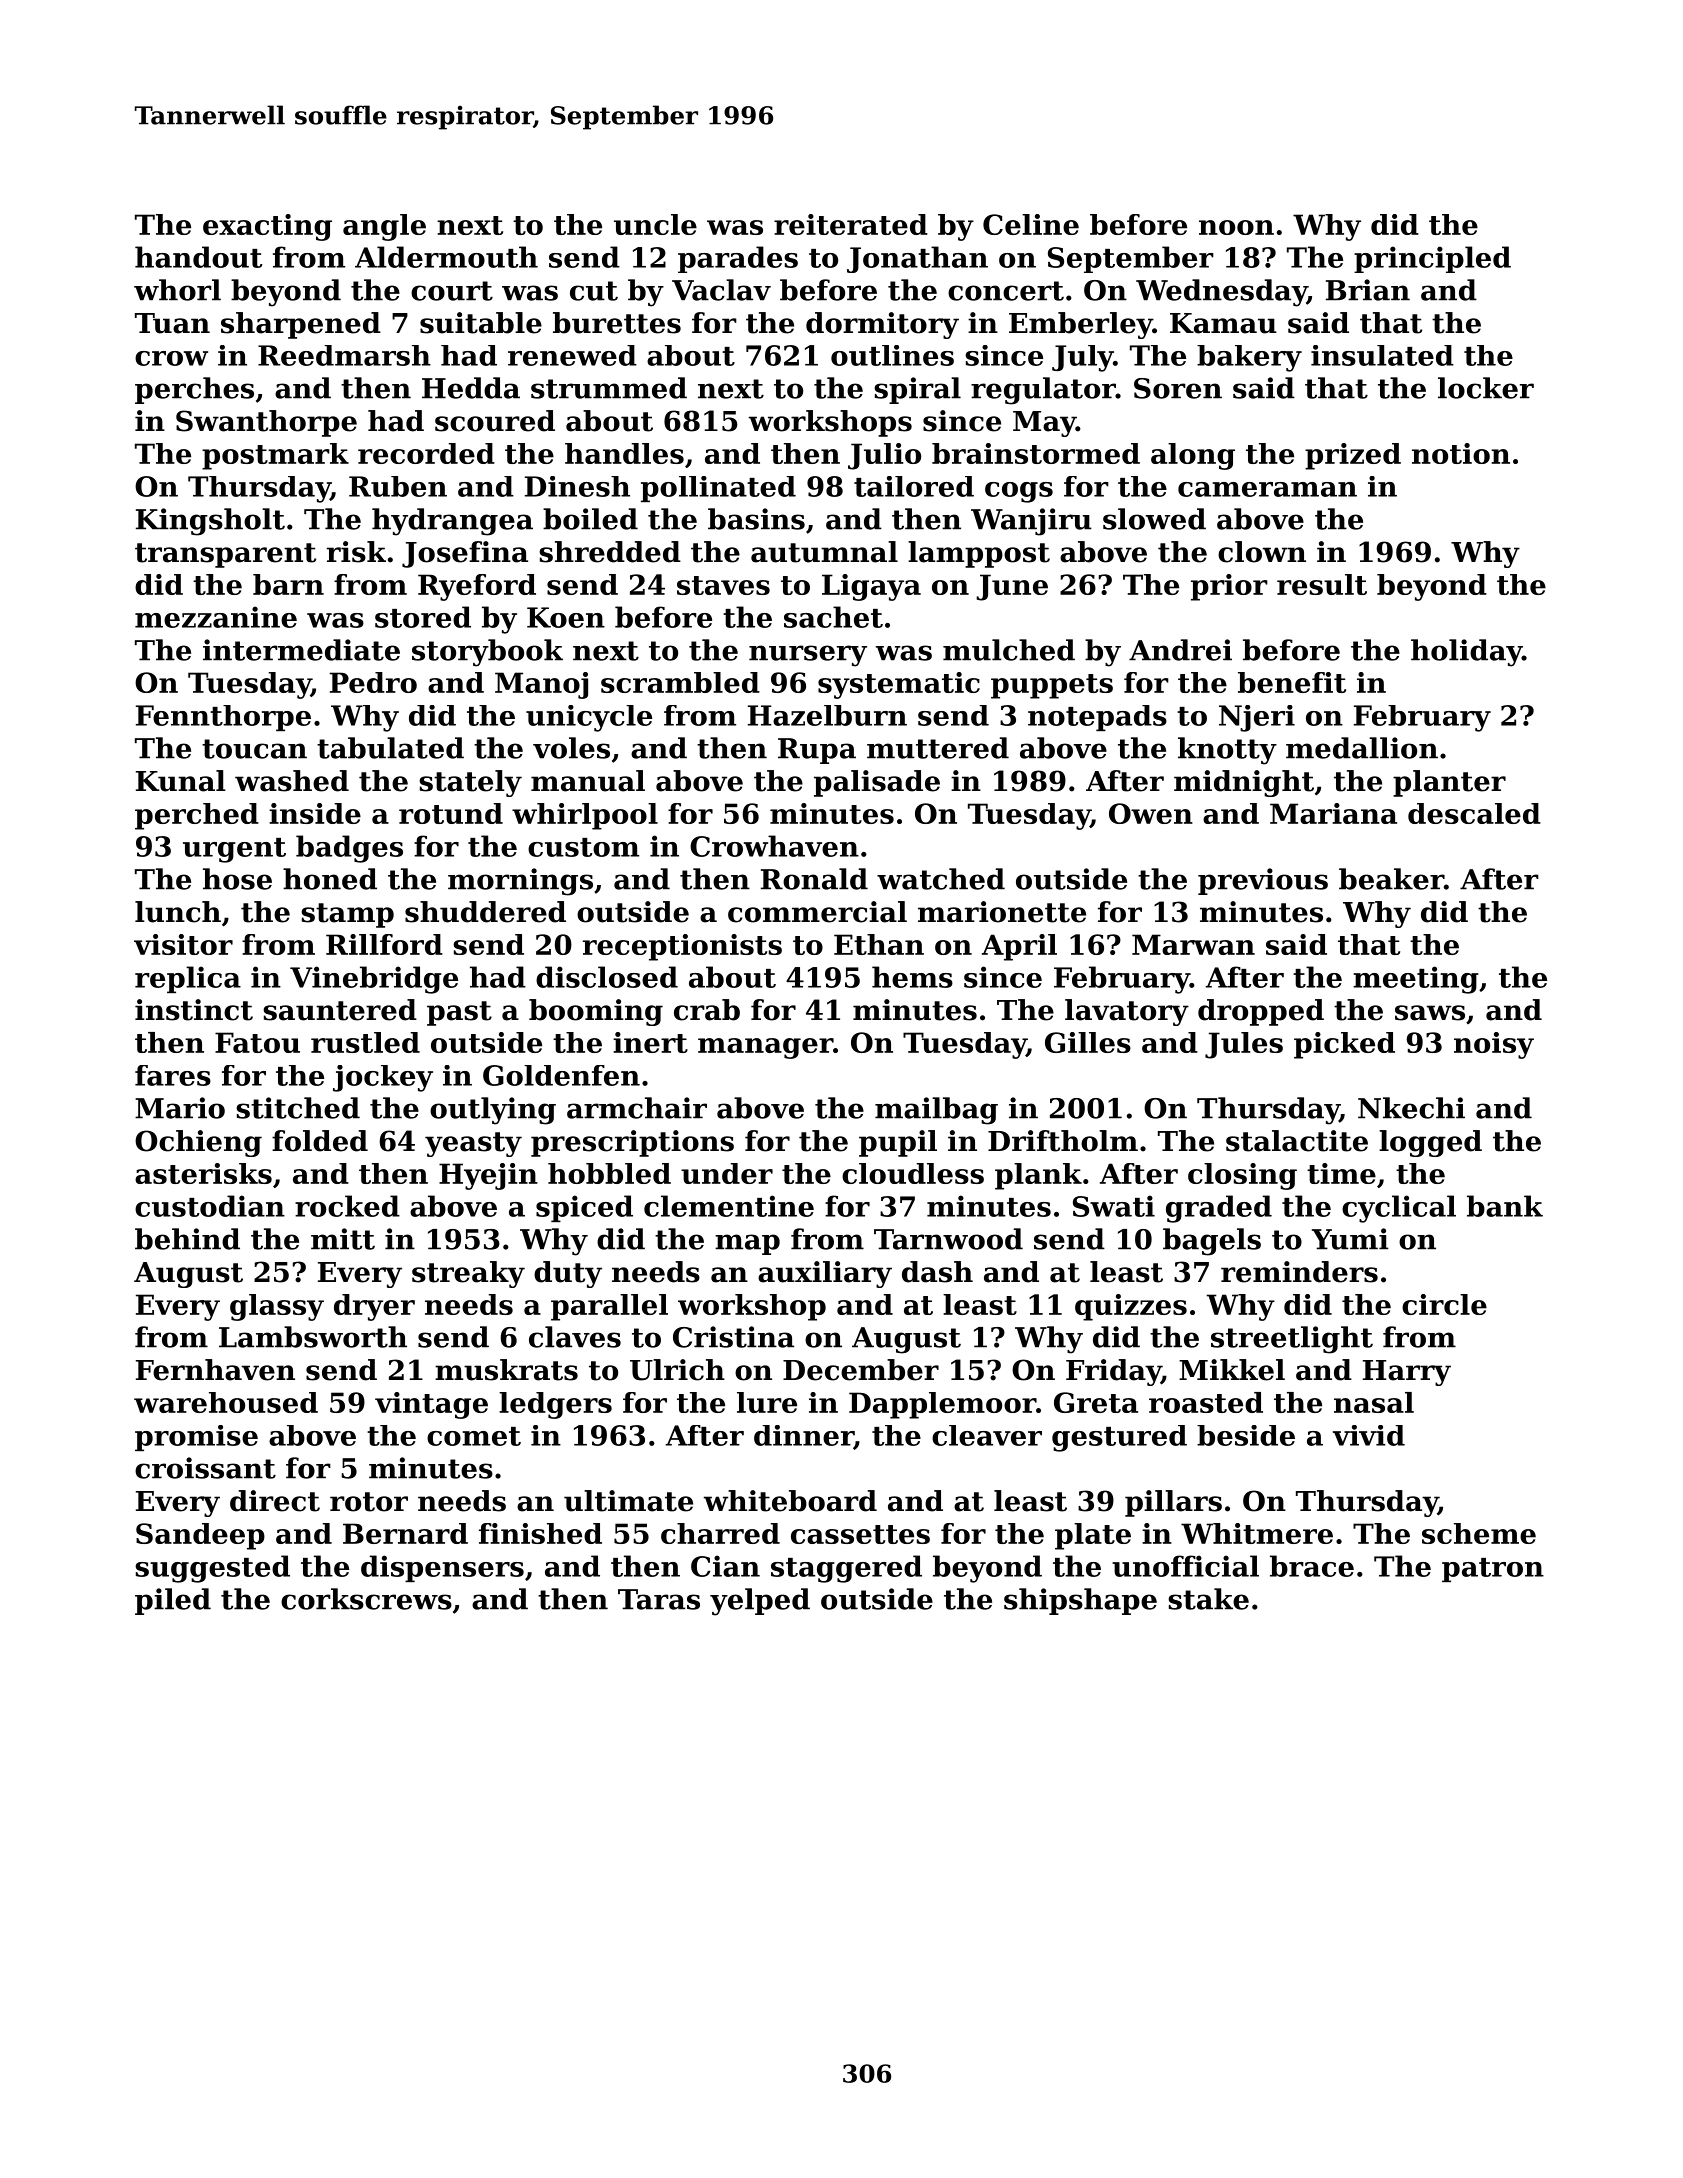 The width and height of the image is (1683, 2178). What do you see at coordinates (173, 1601) in the image?
I see `piled` at bounding box center [173, 1601].
